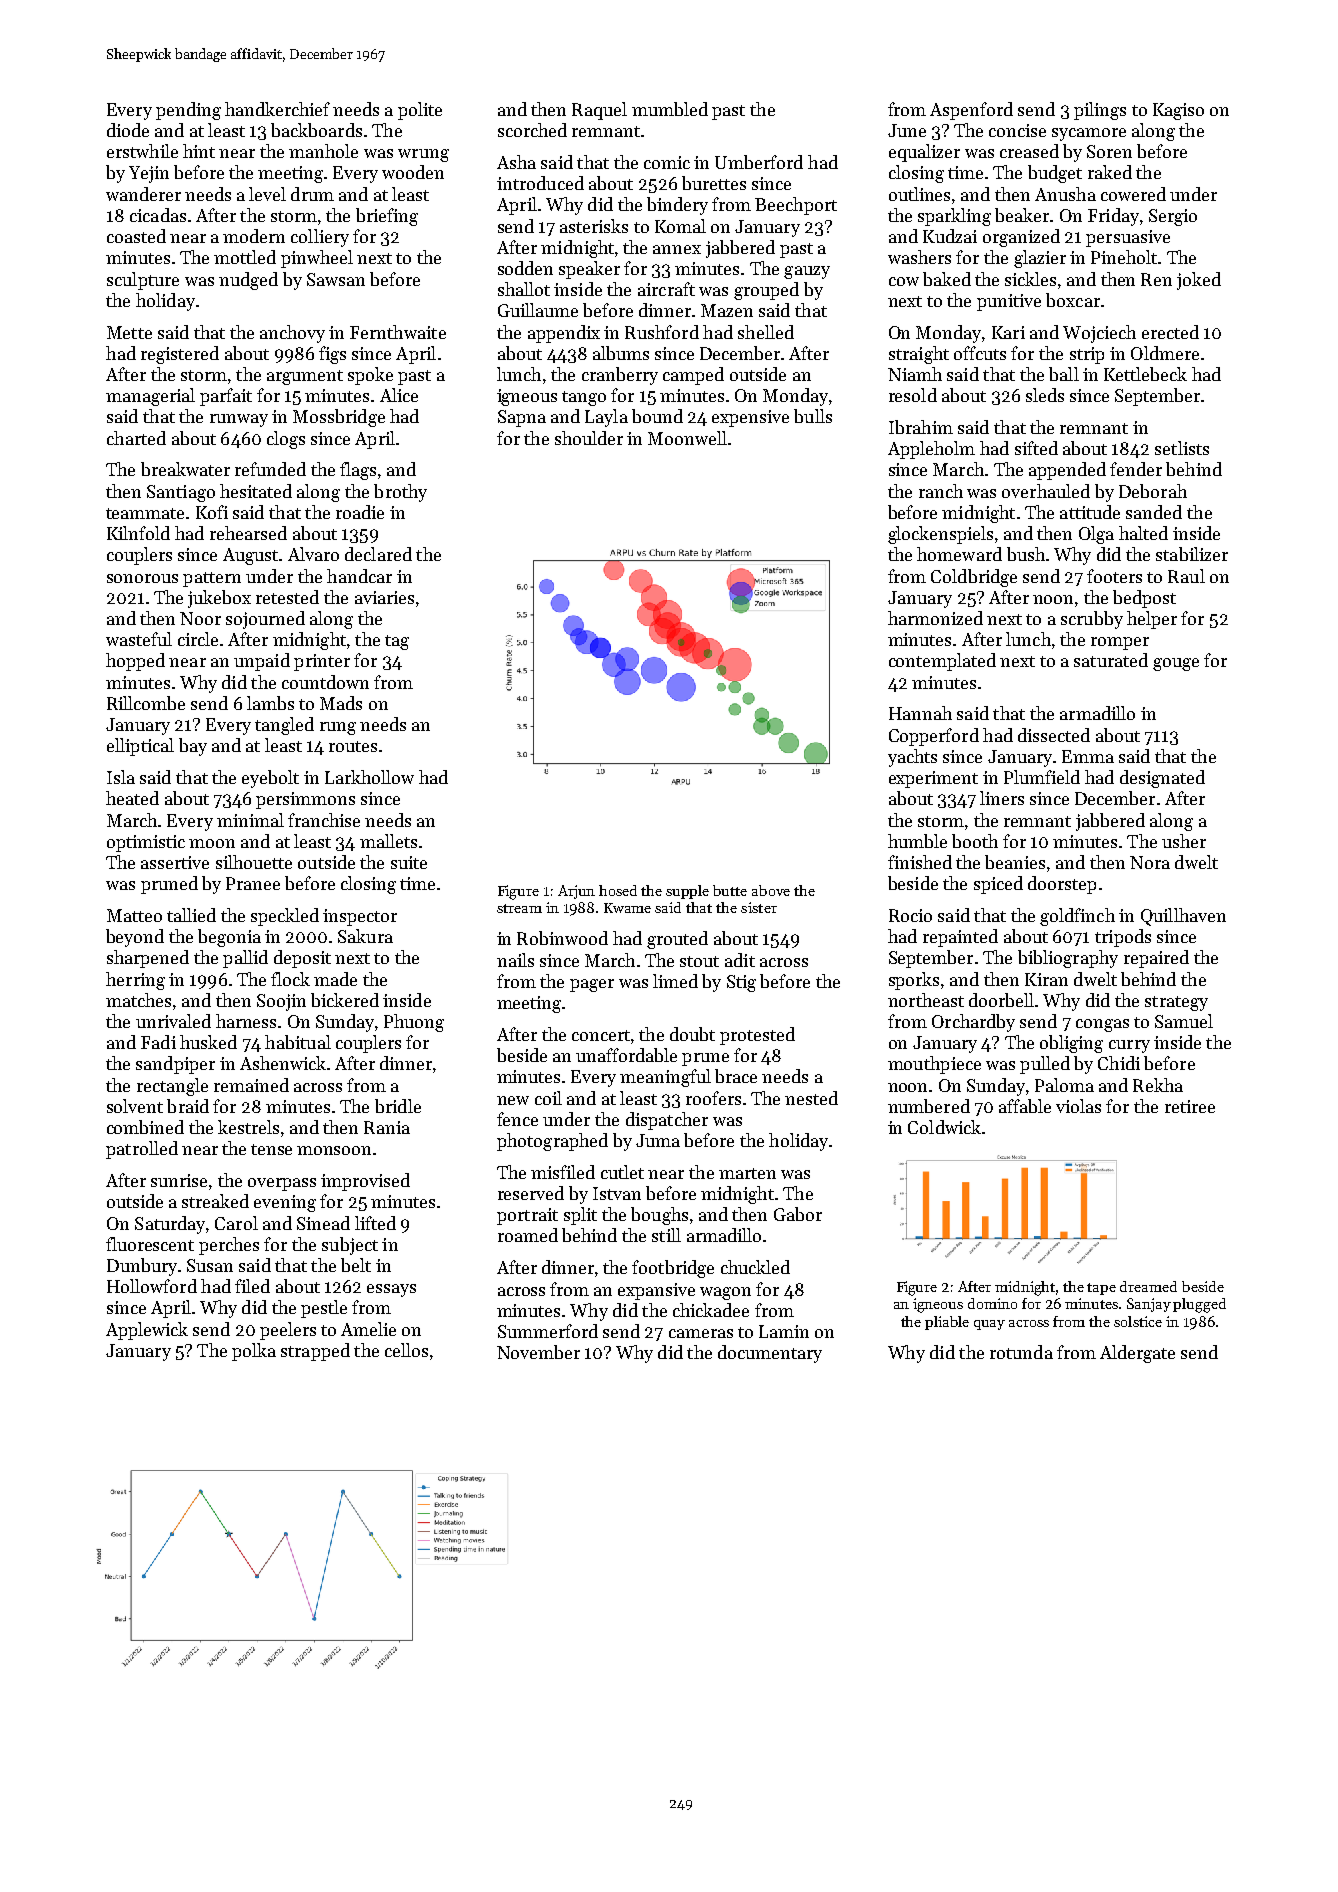 The height and width of the image is (1892, 1338). I want to click on domino, so click(992, 1303).
